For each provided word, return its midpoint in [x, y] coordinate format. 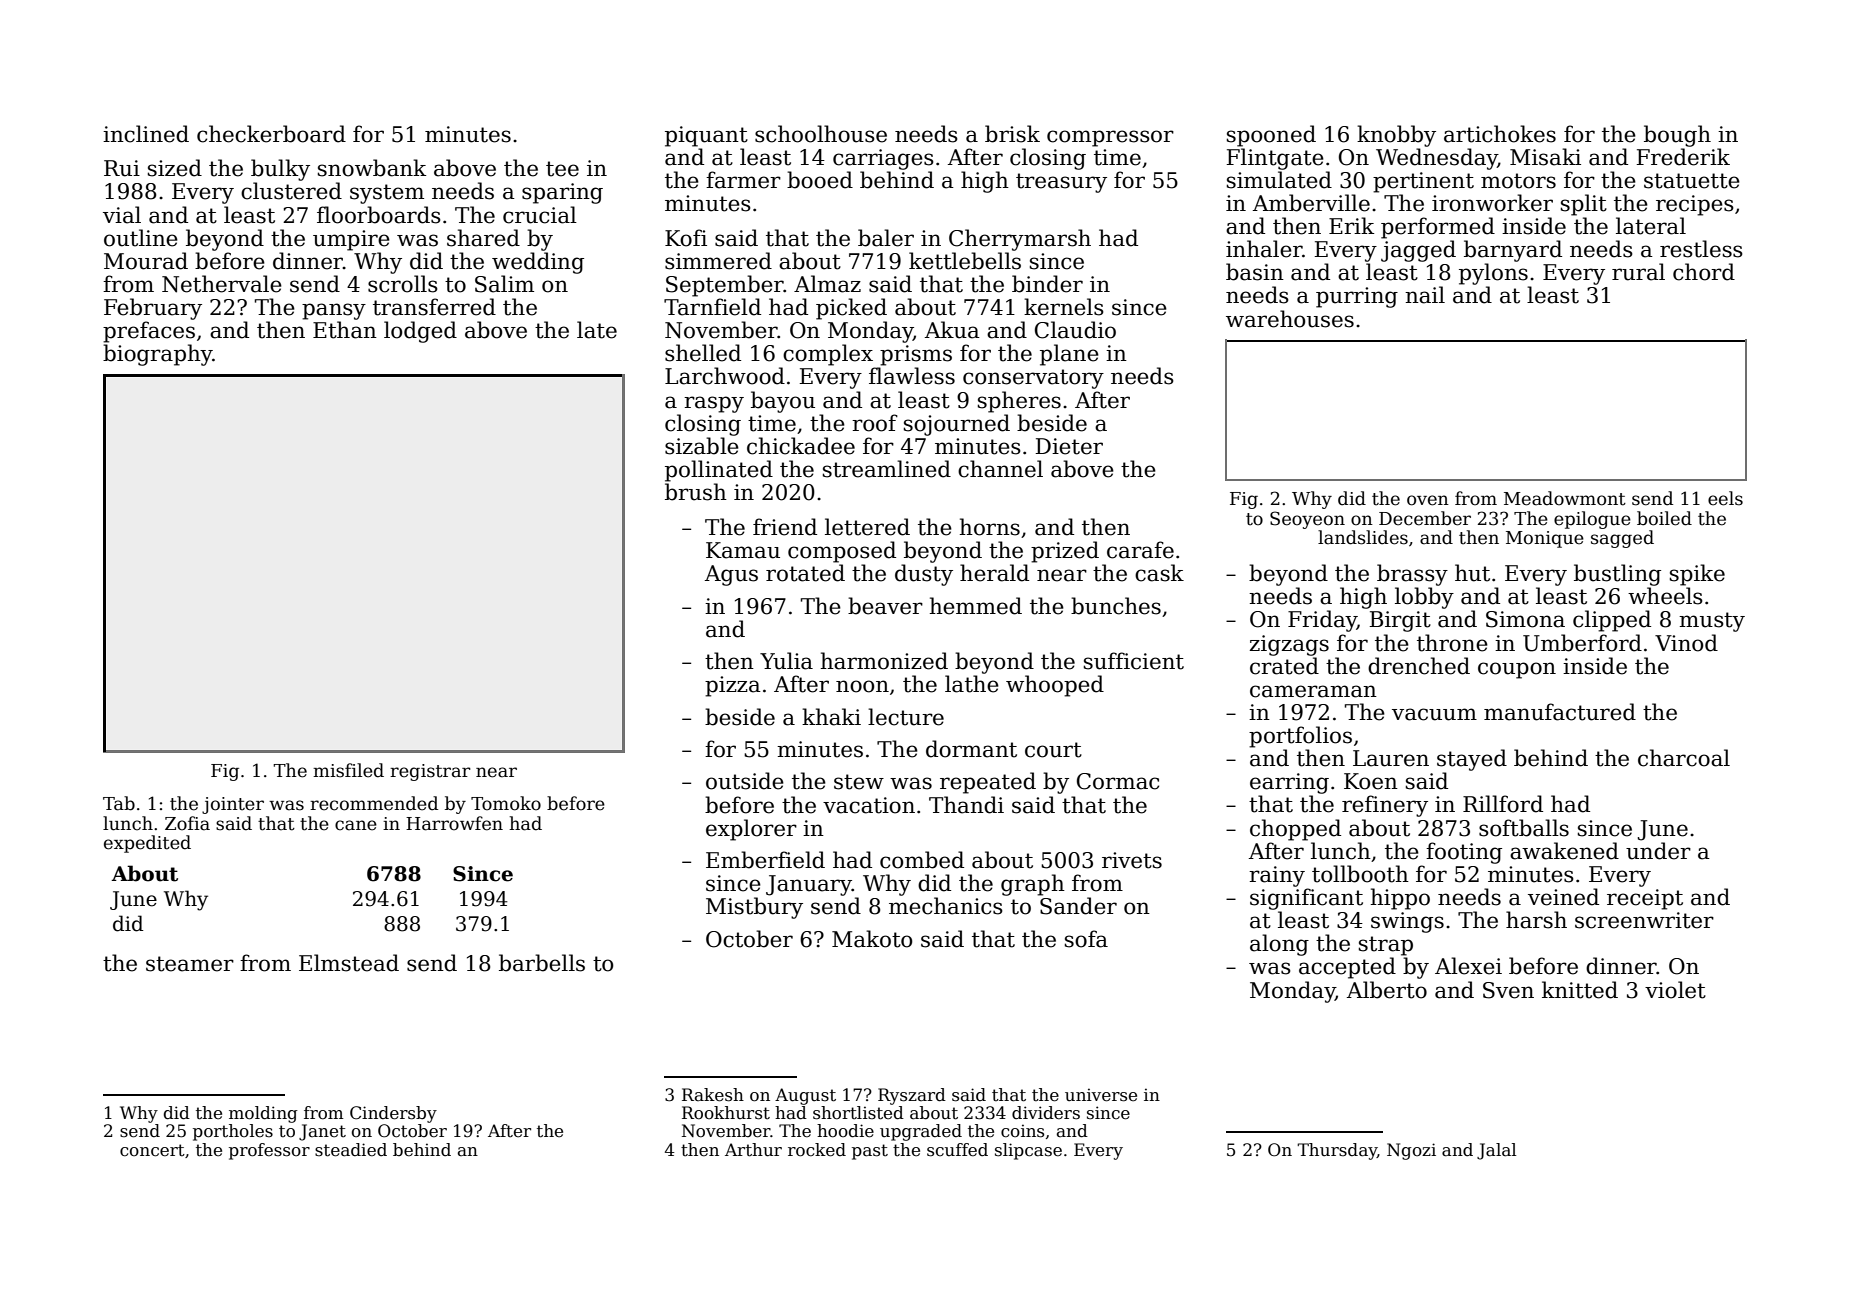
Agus [731, 575]
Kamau [743, 550]
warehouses [1290, 319]
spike [1697, 575]
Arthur [753, 1150]
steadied [351, 1150]
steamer [190, 964]
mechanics [946, 906]
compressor [1110, 138]
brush [696, 492]
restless [1701, 249]
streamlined [887, 469]
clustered [291, 191]
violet [1675, 990]
